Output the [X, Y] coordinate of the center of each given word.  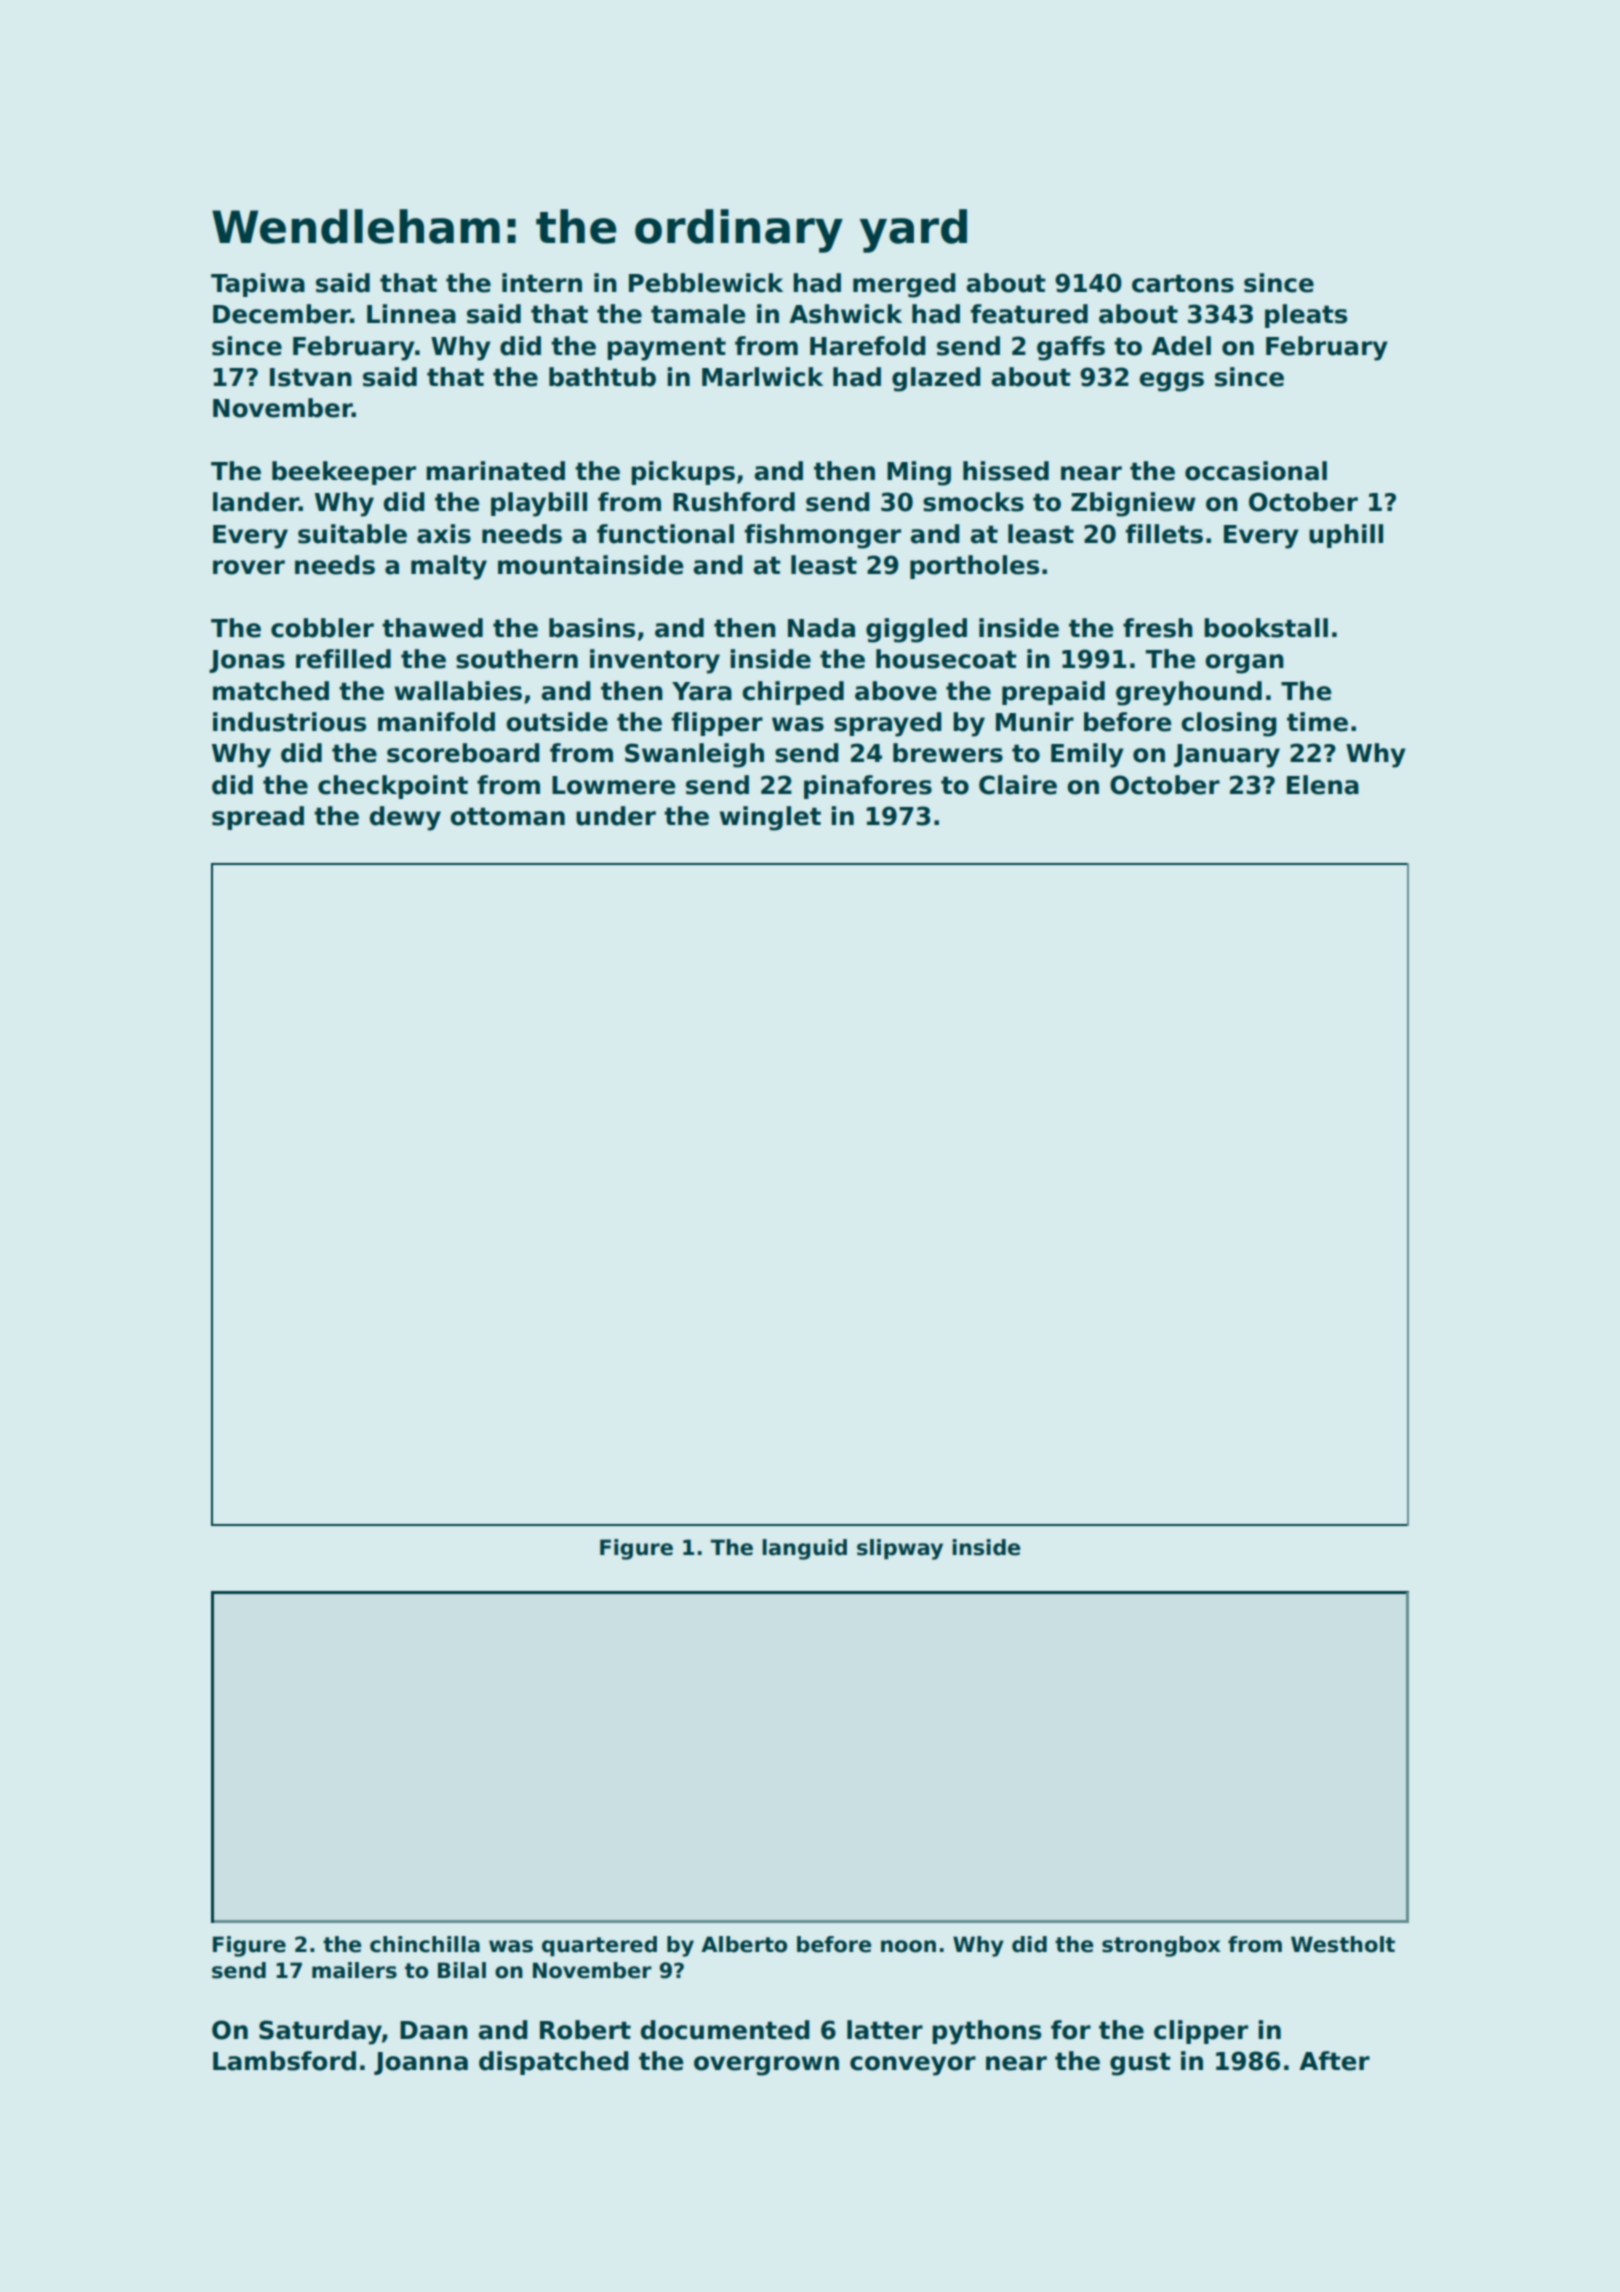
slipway [900, 1549]
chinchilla [425, 1944]
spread [258, 818]
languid [804, 1549]
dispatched [554, 2063]
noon [908, 1946]
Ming [919, 473]
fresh [1158, 628]
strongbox [1161, 1946]
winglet [770, 818]
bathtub [602, 377]
